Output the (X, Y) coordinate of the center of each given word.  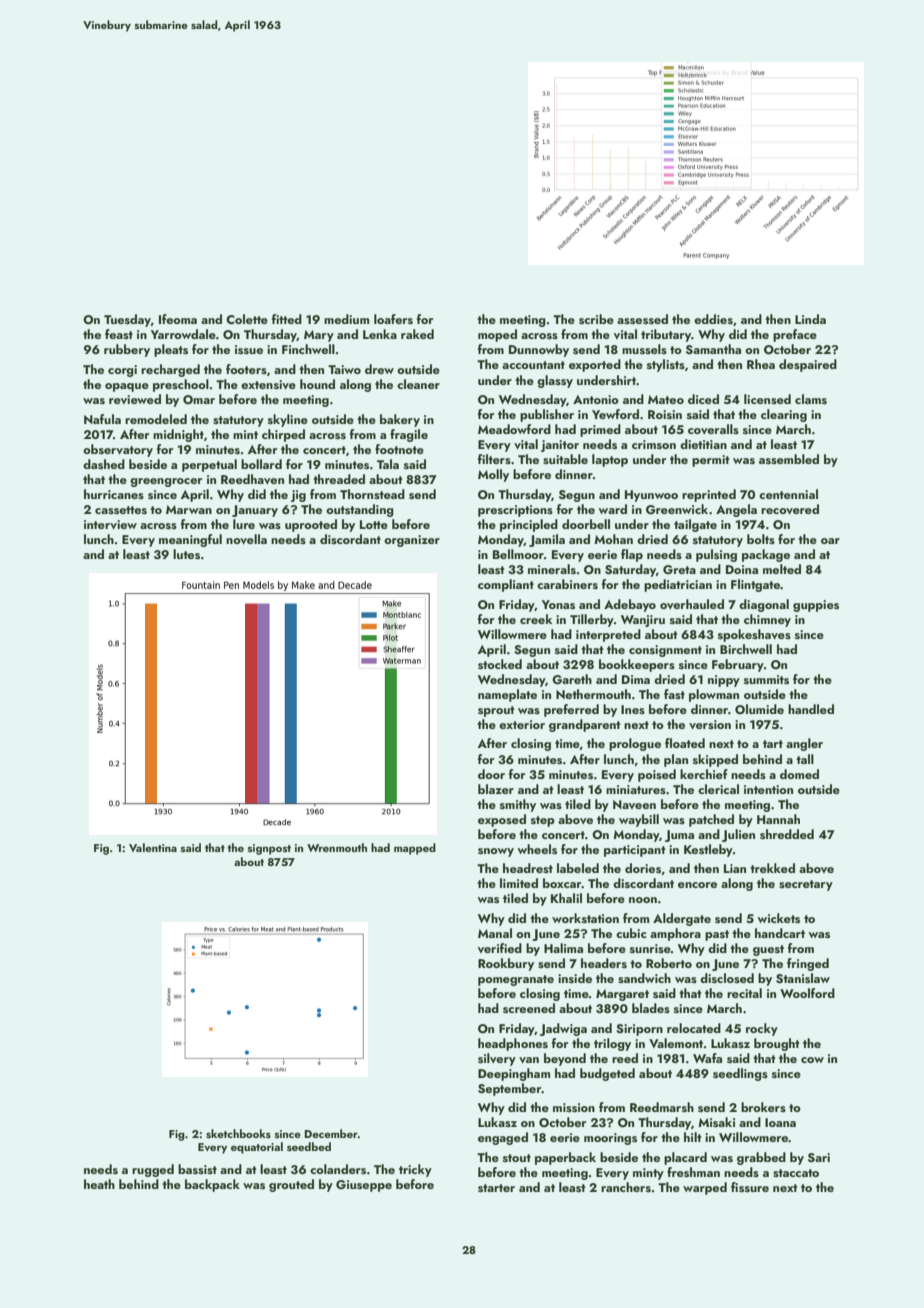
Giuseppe (364, 1186)
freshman (693, 1172)
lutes (186, 554)
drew (379, 369)
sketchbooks (238, 1133)
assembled (789, 459)
